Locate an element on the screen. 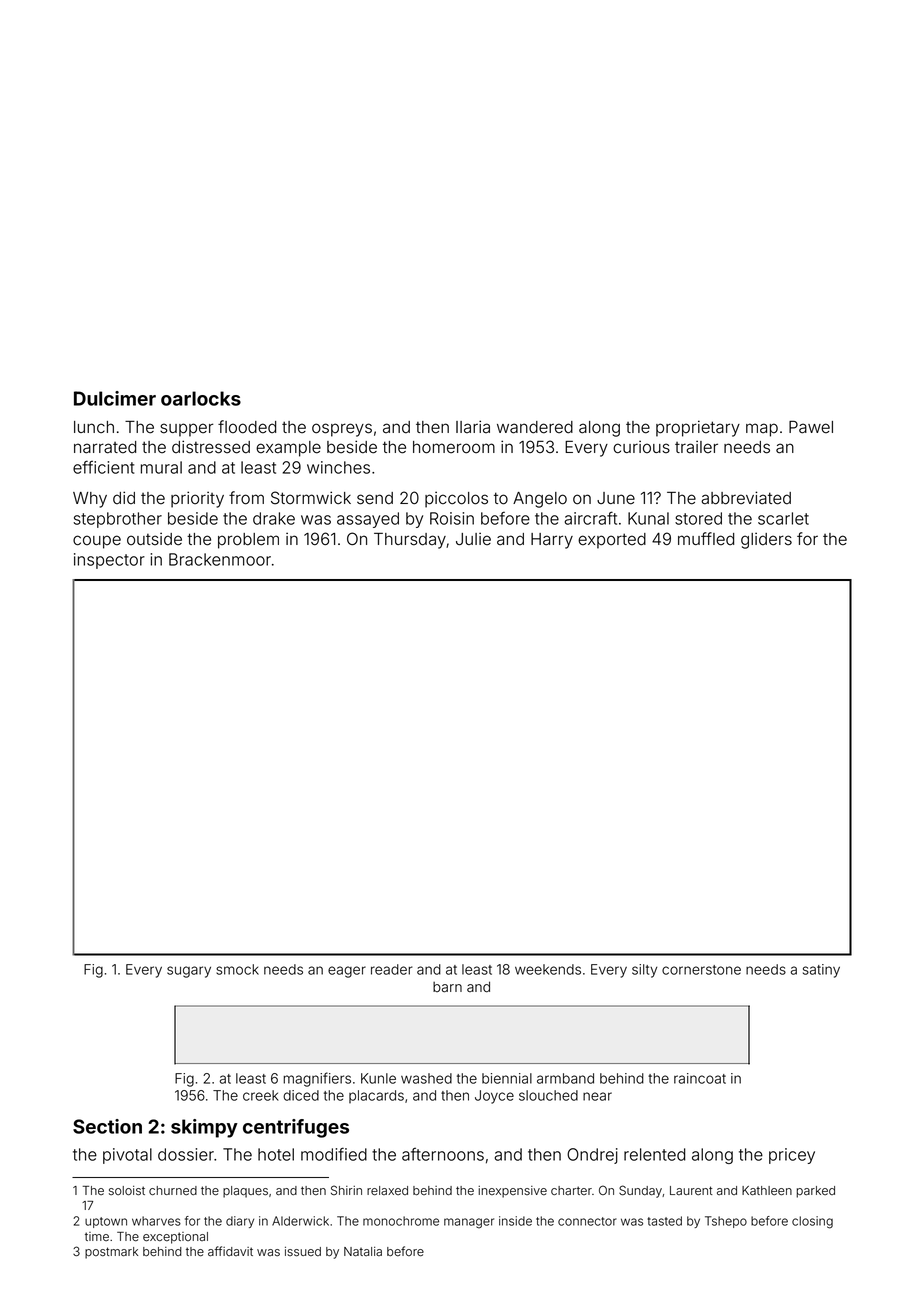 The image size is (924, 1308). Pawel is located at coordinates (811, 427).
